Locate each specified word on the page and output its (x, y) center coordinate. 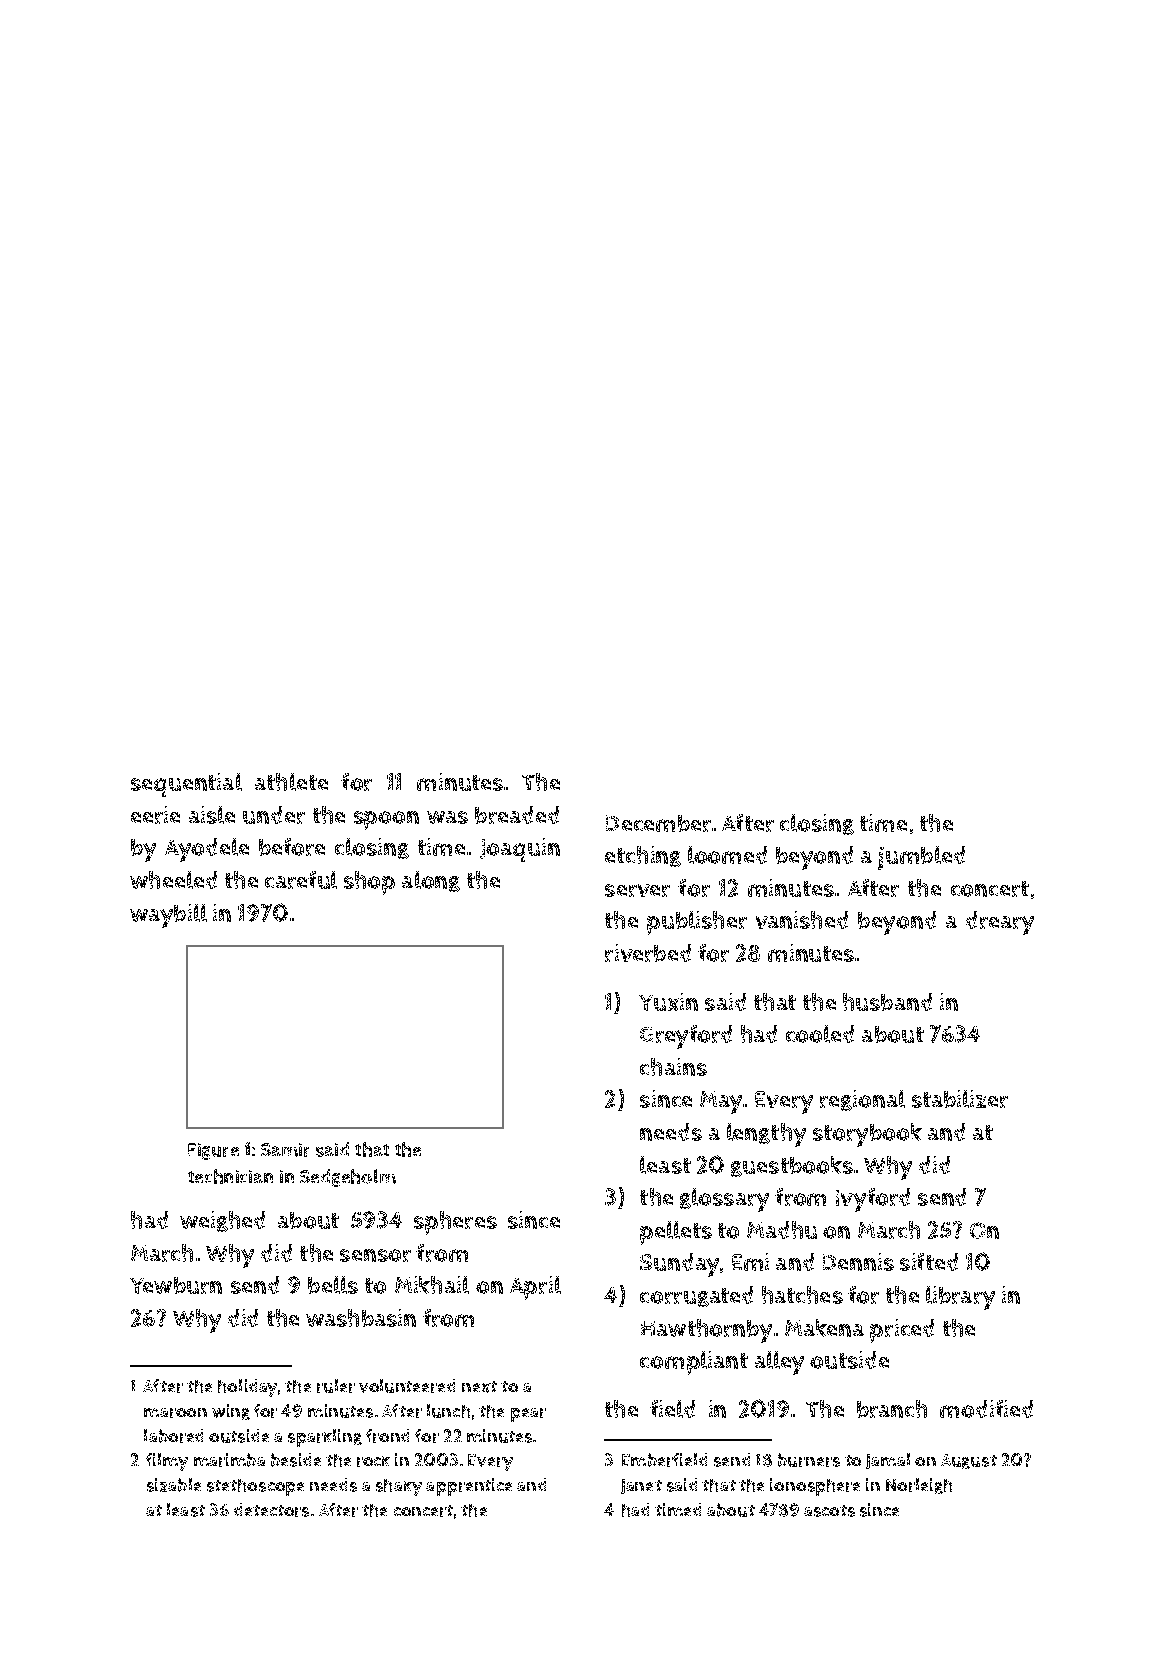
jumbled (921, 858)
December (658, 823)
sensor (375, 1255)
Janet (641, 1486)
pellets (676, 1233)
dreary (1000, 923)
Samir (285, 1150)
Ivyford (873, 1200)
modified (986, 1409)
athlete (291, 782)
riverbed (648, 953)
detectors (271, 1510)
